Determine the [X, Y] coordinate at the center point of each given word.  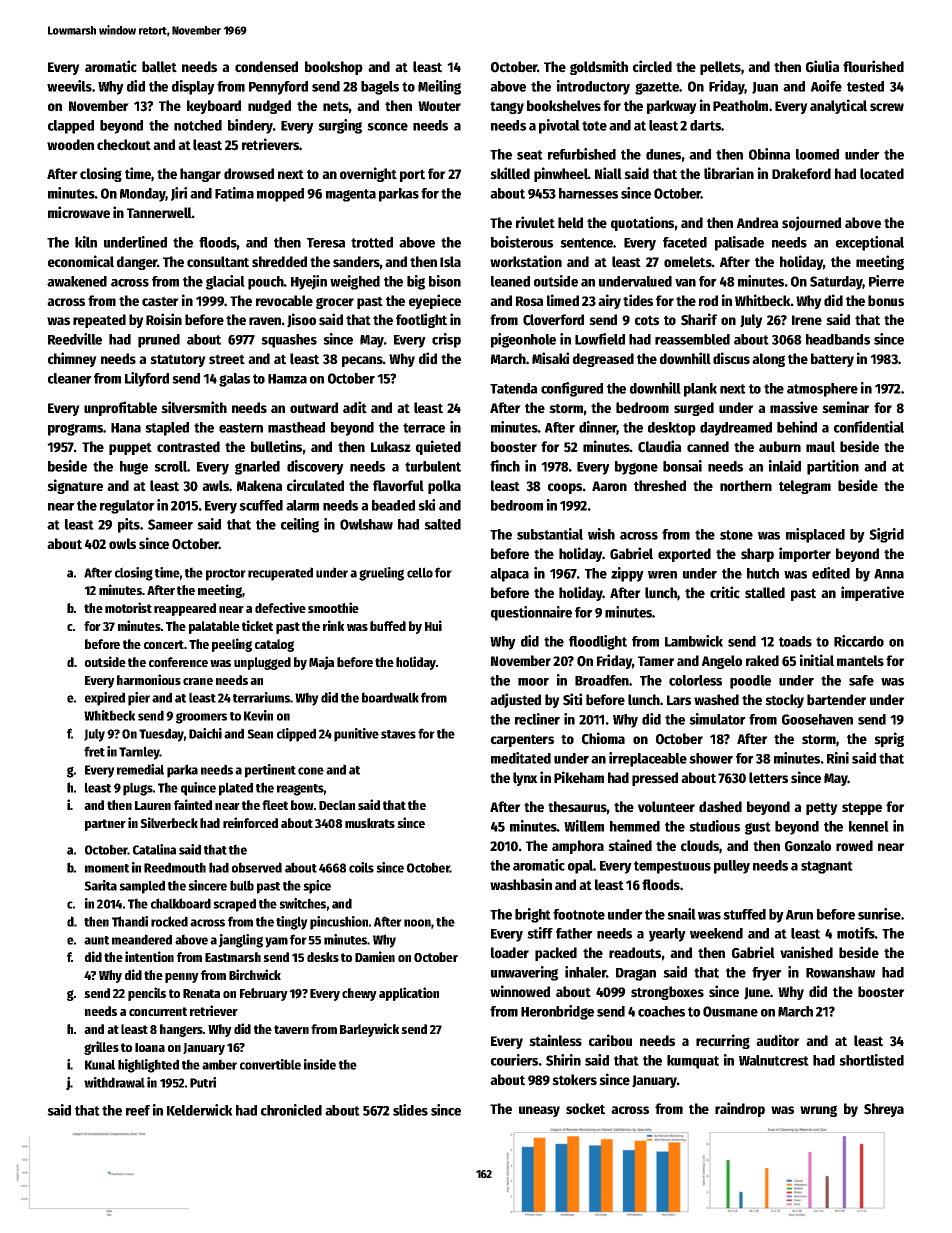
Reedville [75, 339]
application [409, 994]
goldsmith [599, 67]
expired [105, 699]
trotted [372, 242]
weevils [69, 86]
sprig [889, 739]
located [882, 174]
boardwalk [390, 697]
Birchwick [255, 974]
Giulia [822, 66]
